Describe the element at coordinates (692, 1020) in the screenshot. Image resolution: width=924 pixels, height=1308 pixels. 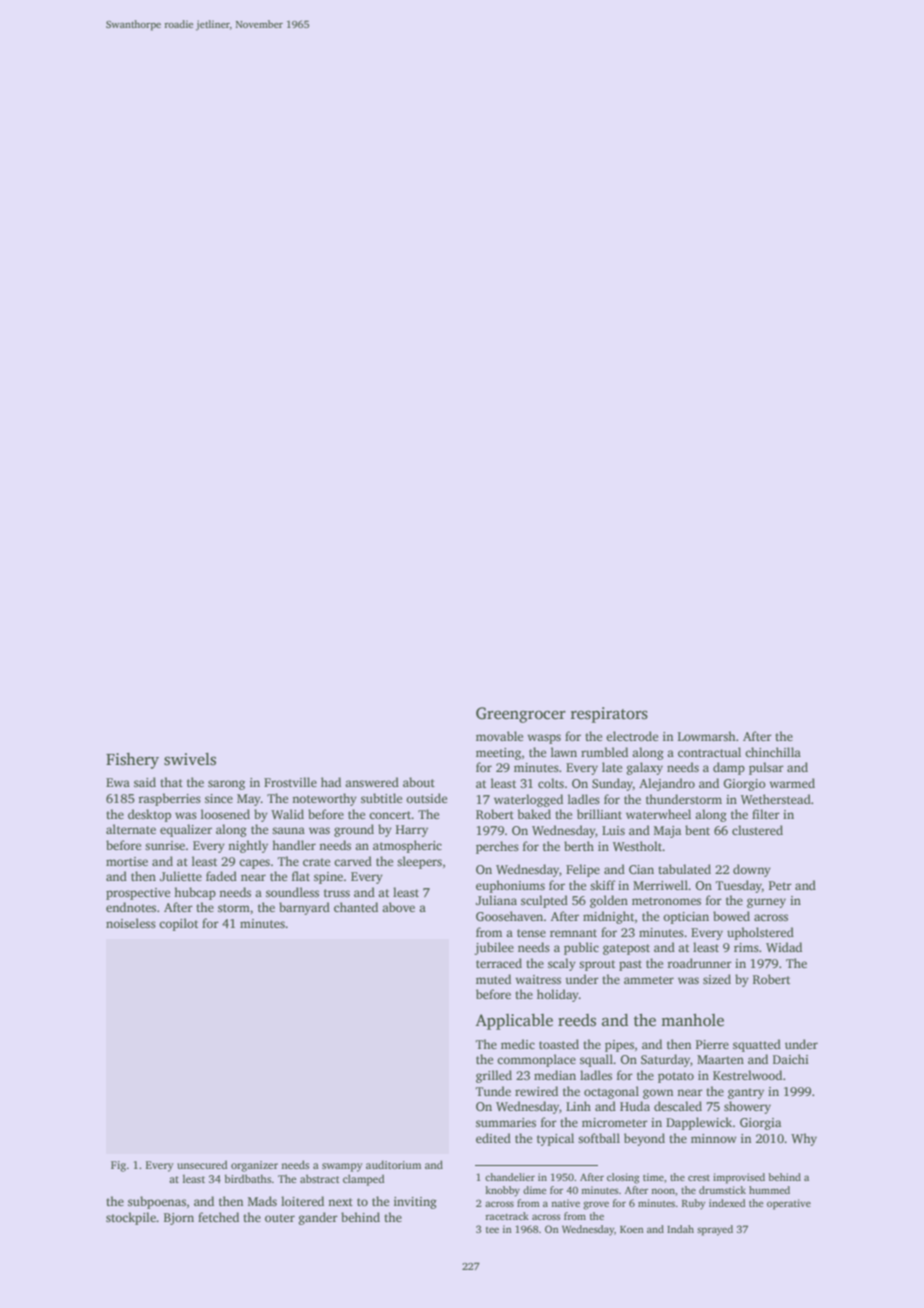
I see `manhole` at that location.
